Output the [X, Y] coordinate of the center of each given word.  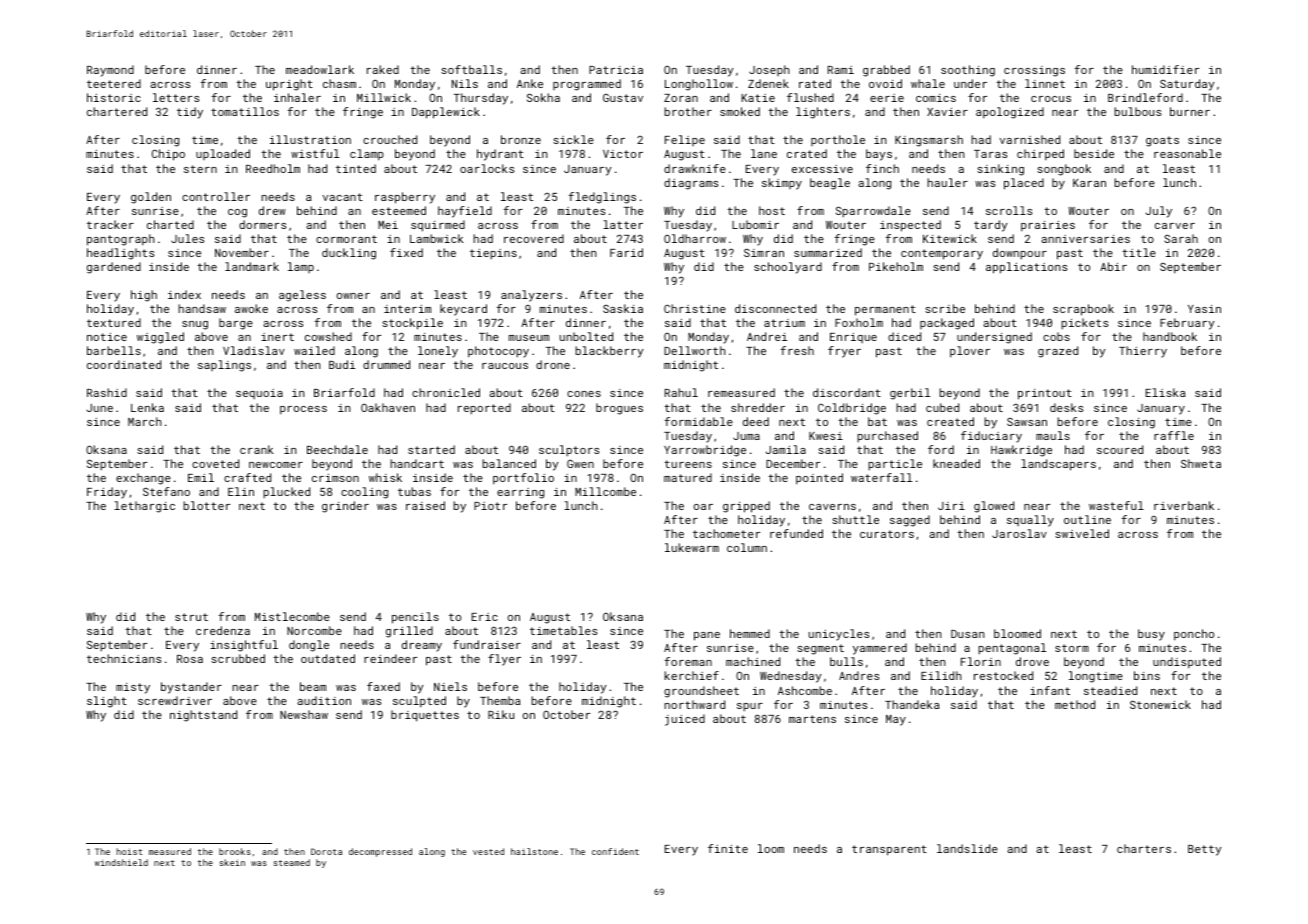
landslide [967, 848]
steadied [1110, 690]
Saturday [1187, 85]
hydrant [500, 155]
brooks [235, 851]
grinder [345, 507]
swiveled [1082, 533]
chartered [117, 111]
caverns [832, 507]
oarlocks [487, 168]
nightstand [203, 716]
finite [728, 848]
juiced [685, 720]
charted [170, 224]
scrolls [1009, 210]
